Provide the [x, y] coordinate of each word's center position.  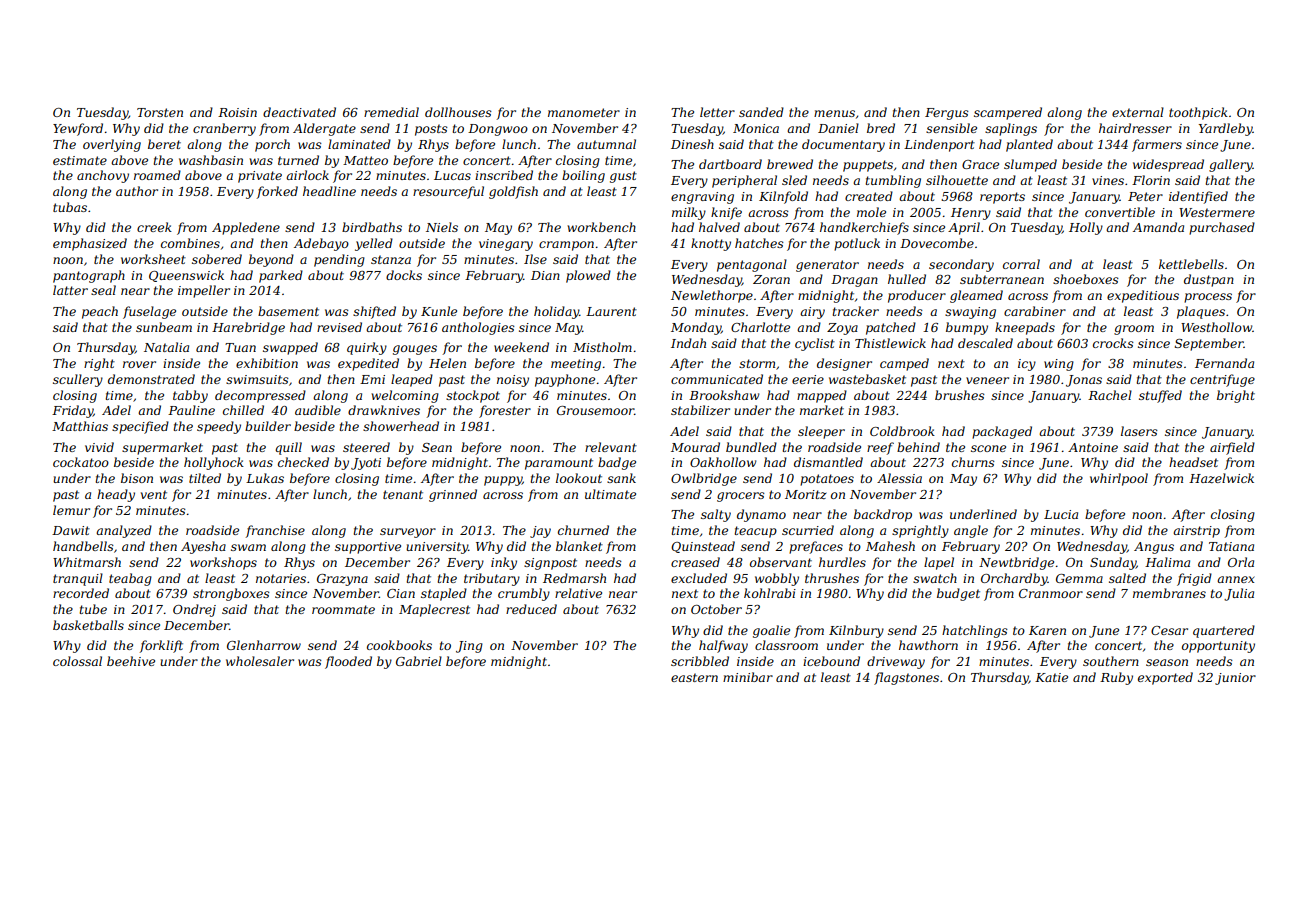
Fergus [947, 114]
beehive [131, 661]
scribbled [700, 661]
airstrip [1196, 532]
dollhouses [458, 112]
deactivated [299, 112]
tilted [205, 478]
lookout [579, 478]
